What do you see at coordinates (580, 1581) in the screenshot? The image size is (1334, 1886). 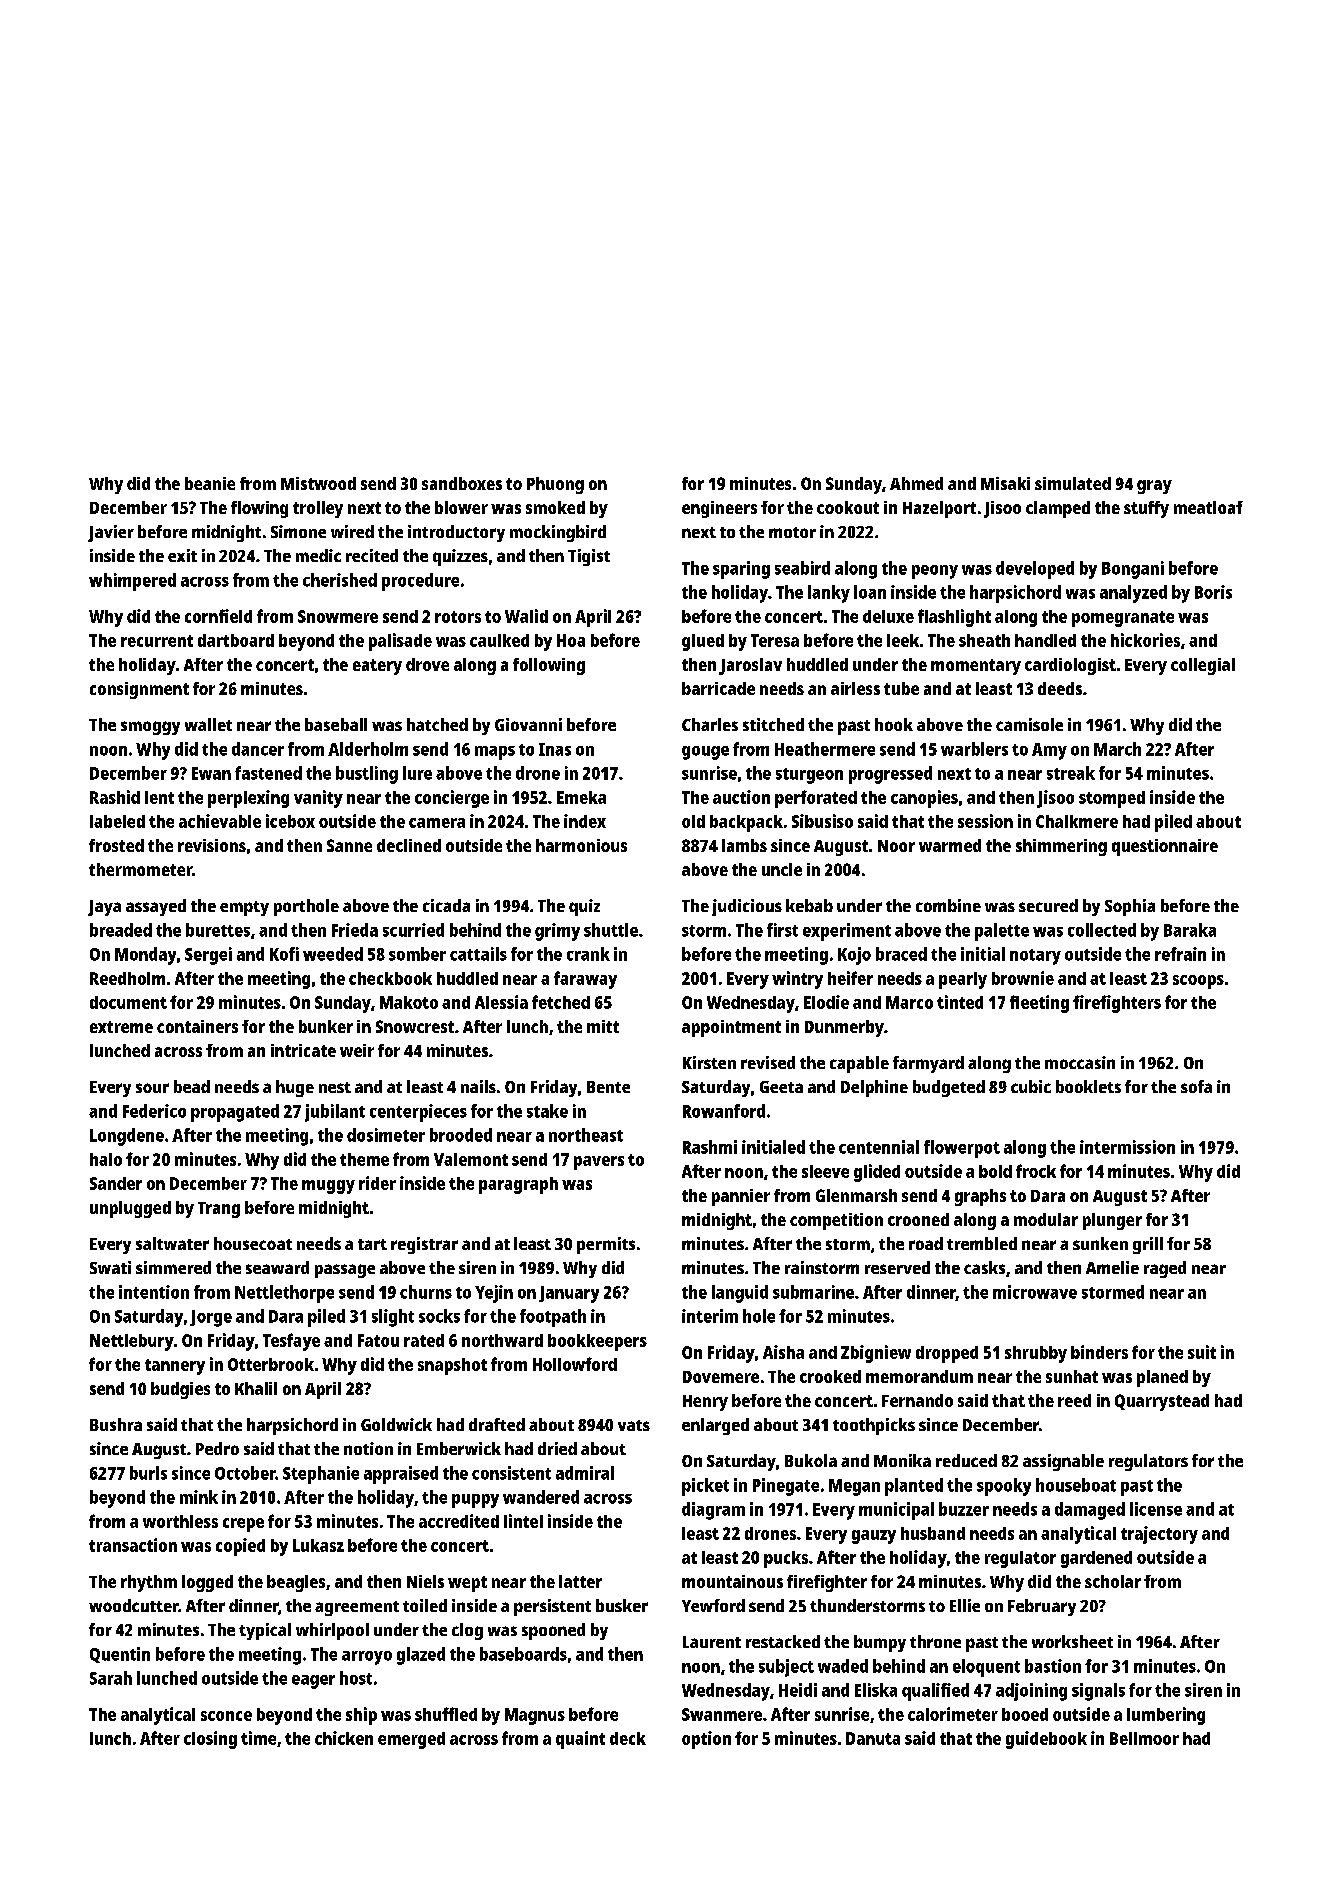 I see `latter` at bounding box center [580, 1581].
